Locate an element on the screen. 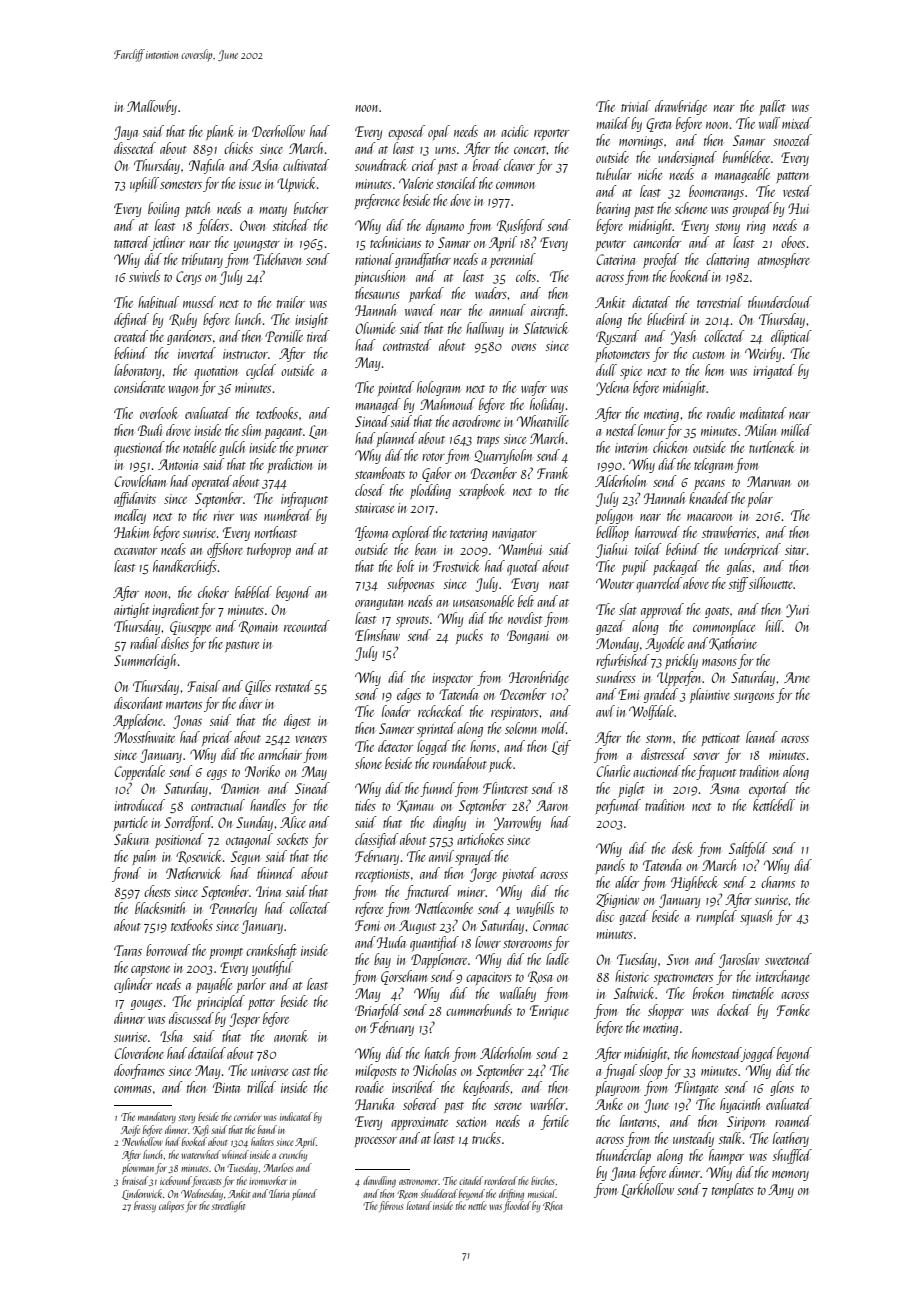  dissected is located at coordinates (135, 148).
